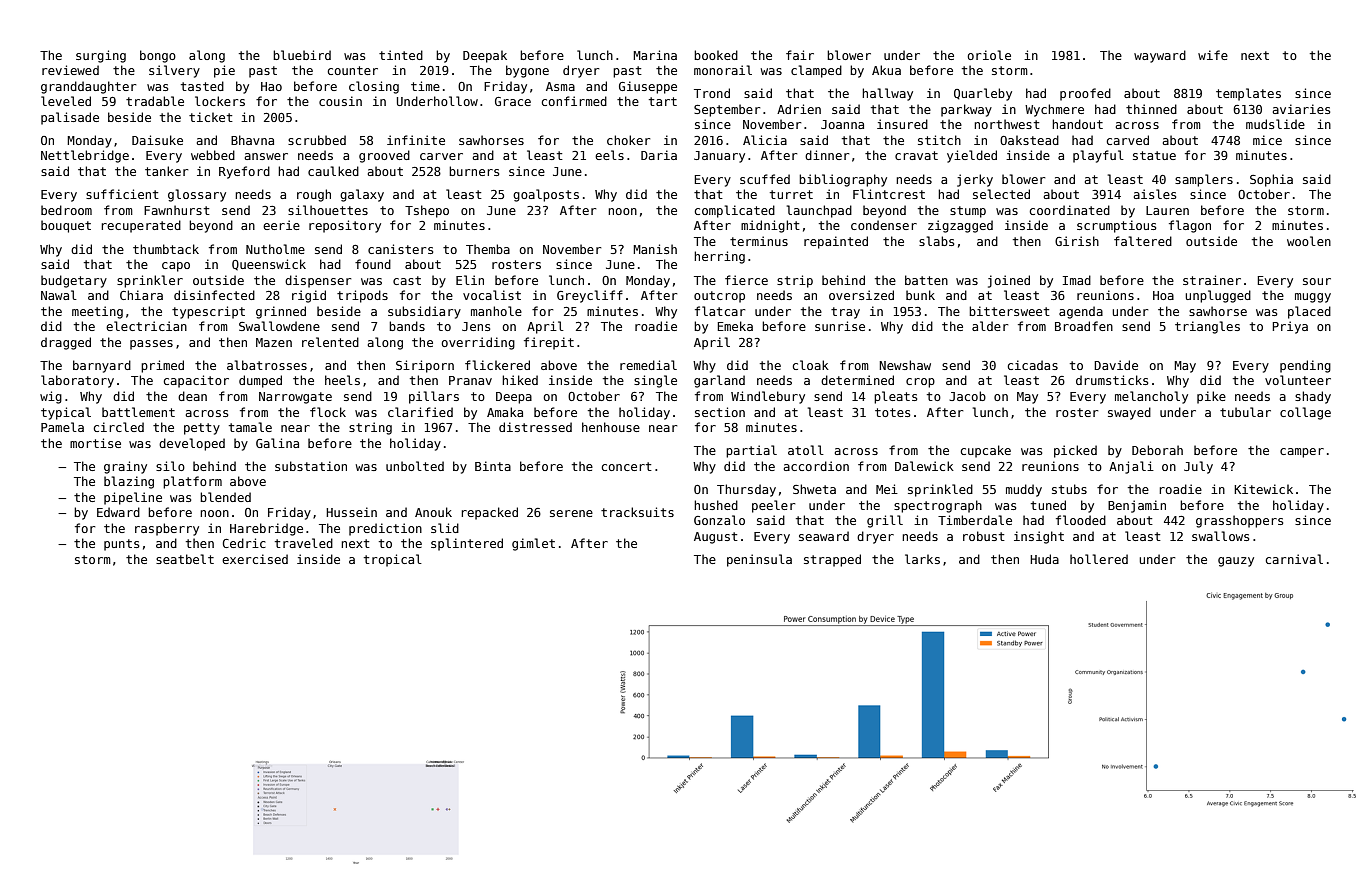  What do you see at coordinates (535, 427) in the screenshot?
I see `distressed` at bounding box center [535, 427].
